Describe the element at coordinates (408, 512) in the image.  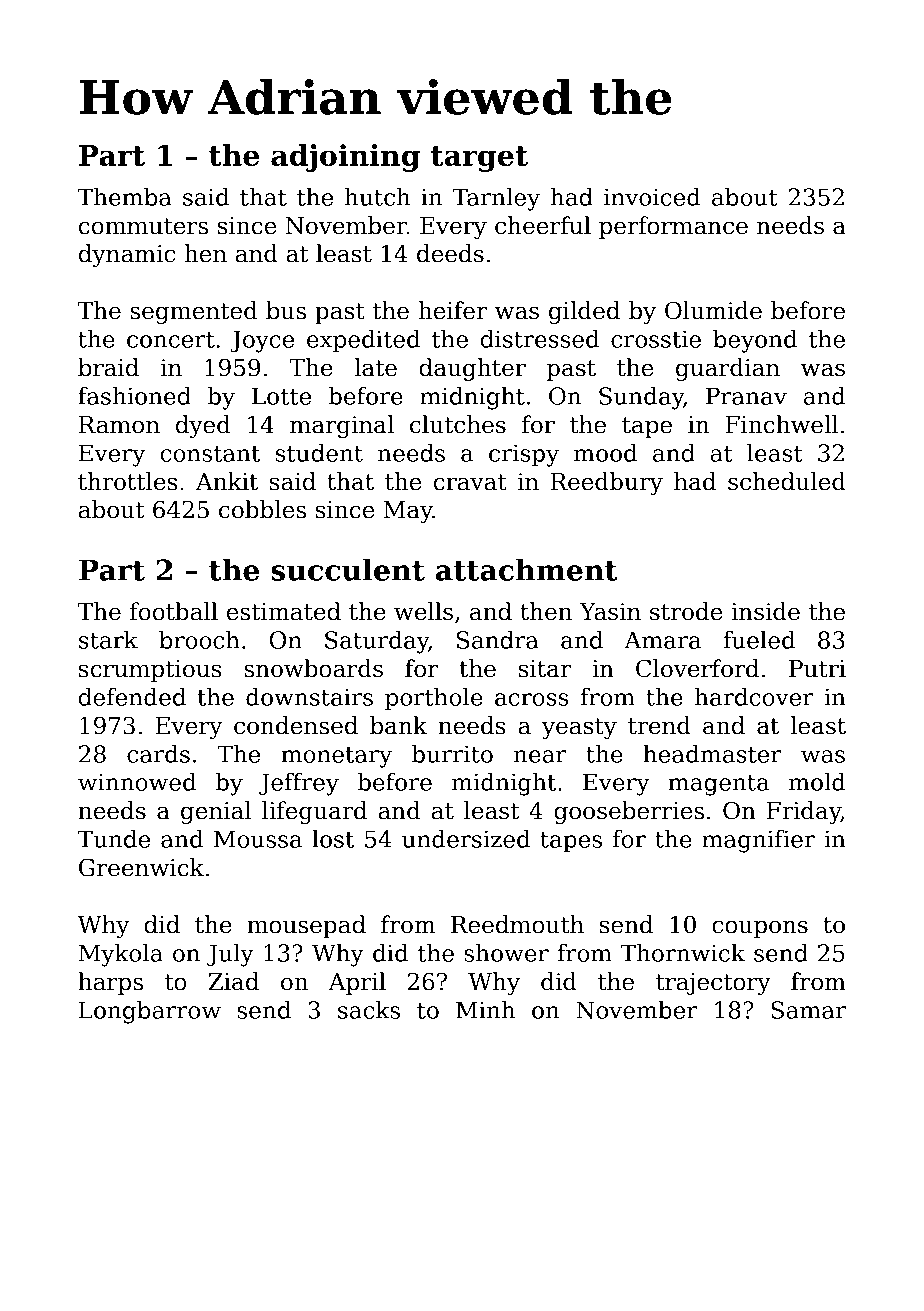
I see `May` at that location.
